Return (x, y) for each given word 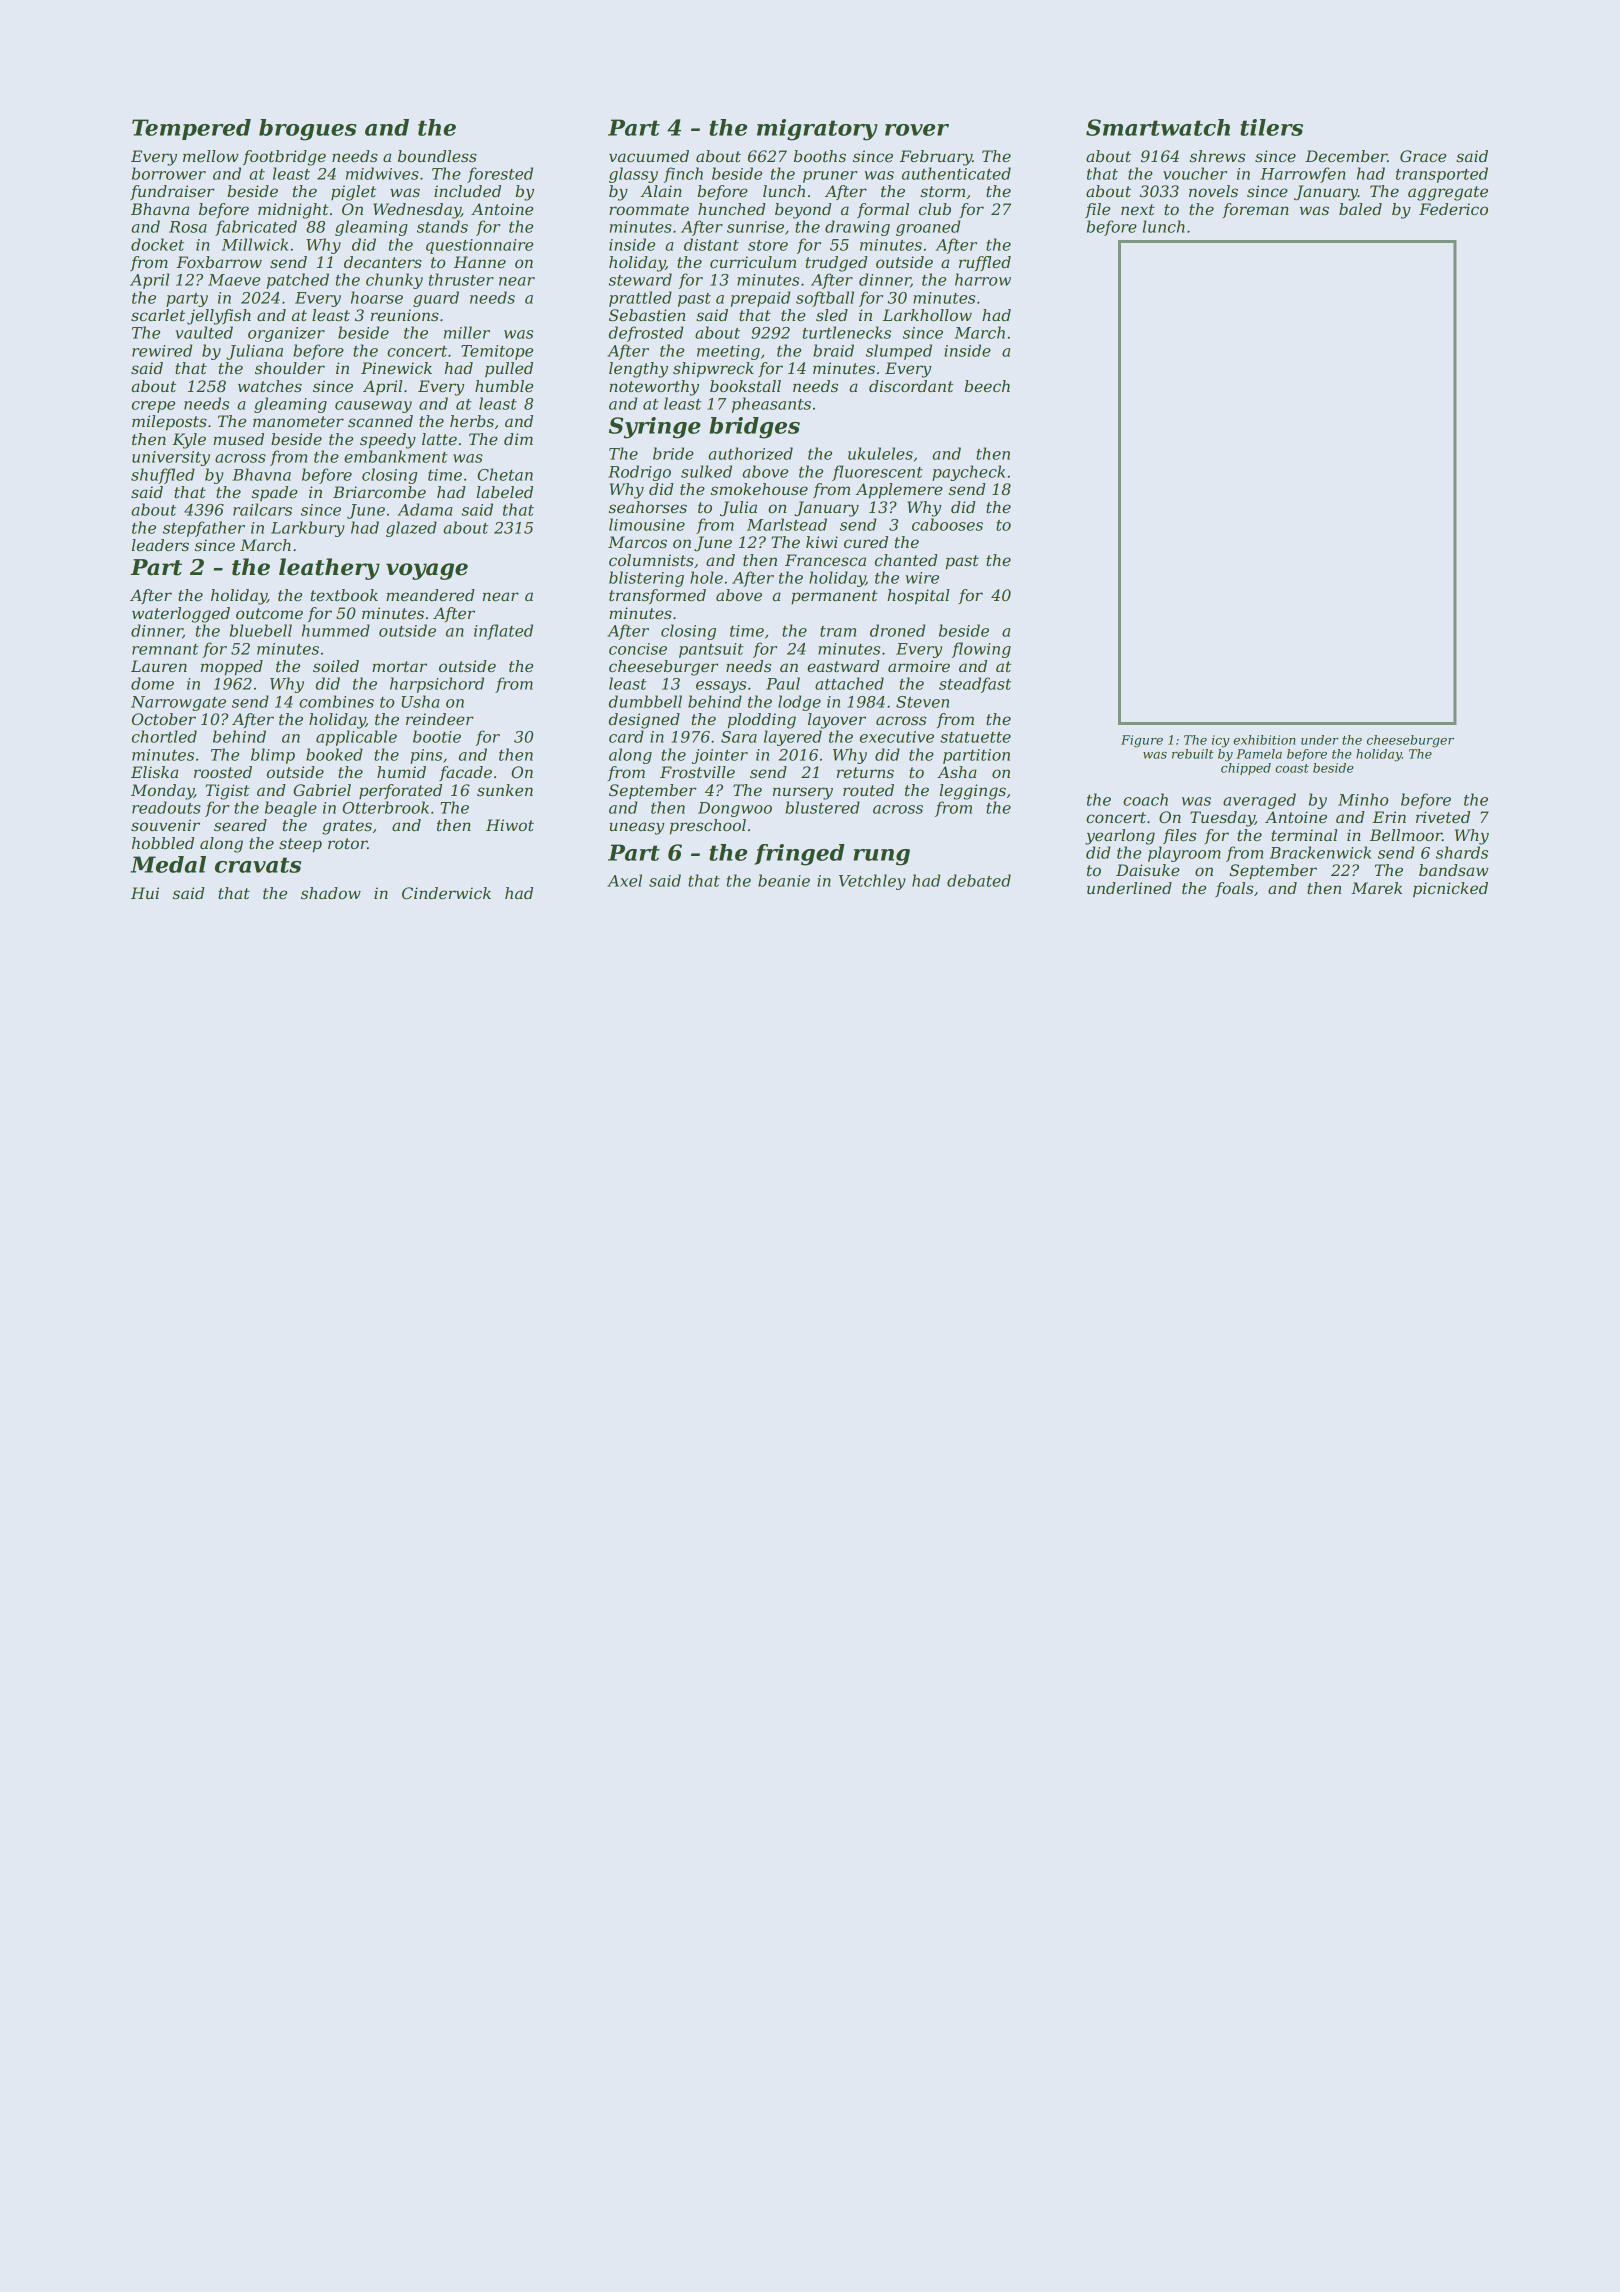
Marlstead (787, 524)
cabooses (947, 524)
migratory (817, 130)
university (171, 458)
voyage (427, 571)
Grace (1423, 156)
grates (347, 827)
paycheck (968, 473)
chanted (906, 560)
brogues (308, 130)
